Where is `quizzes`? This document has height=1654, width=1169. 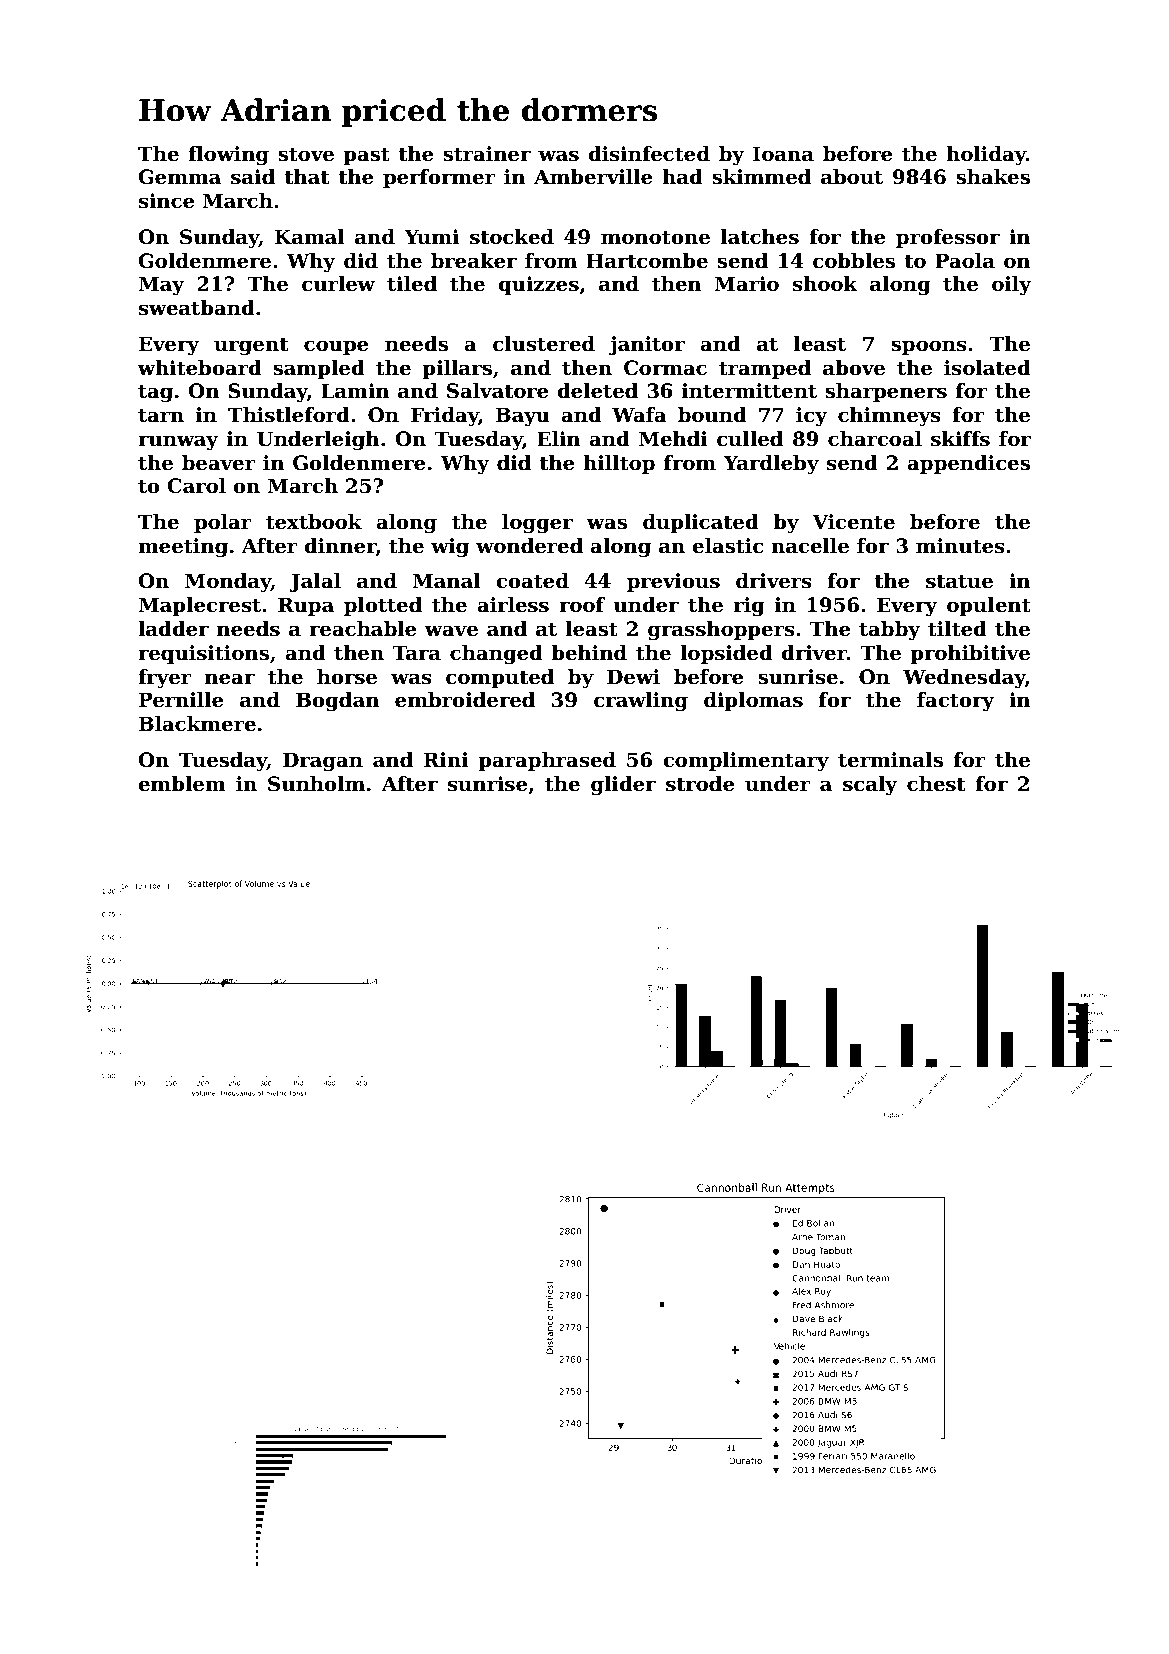 quizzes is located at coordinates (538, 285).
